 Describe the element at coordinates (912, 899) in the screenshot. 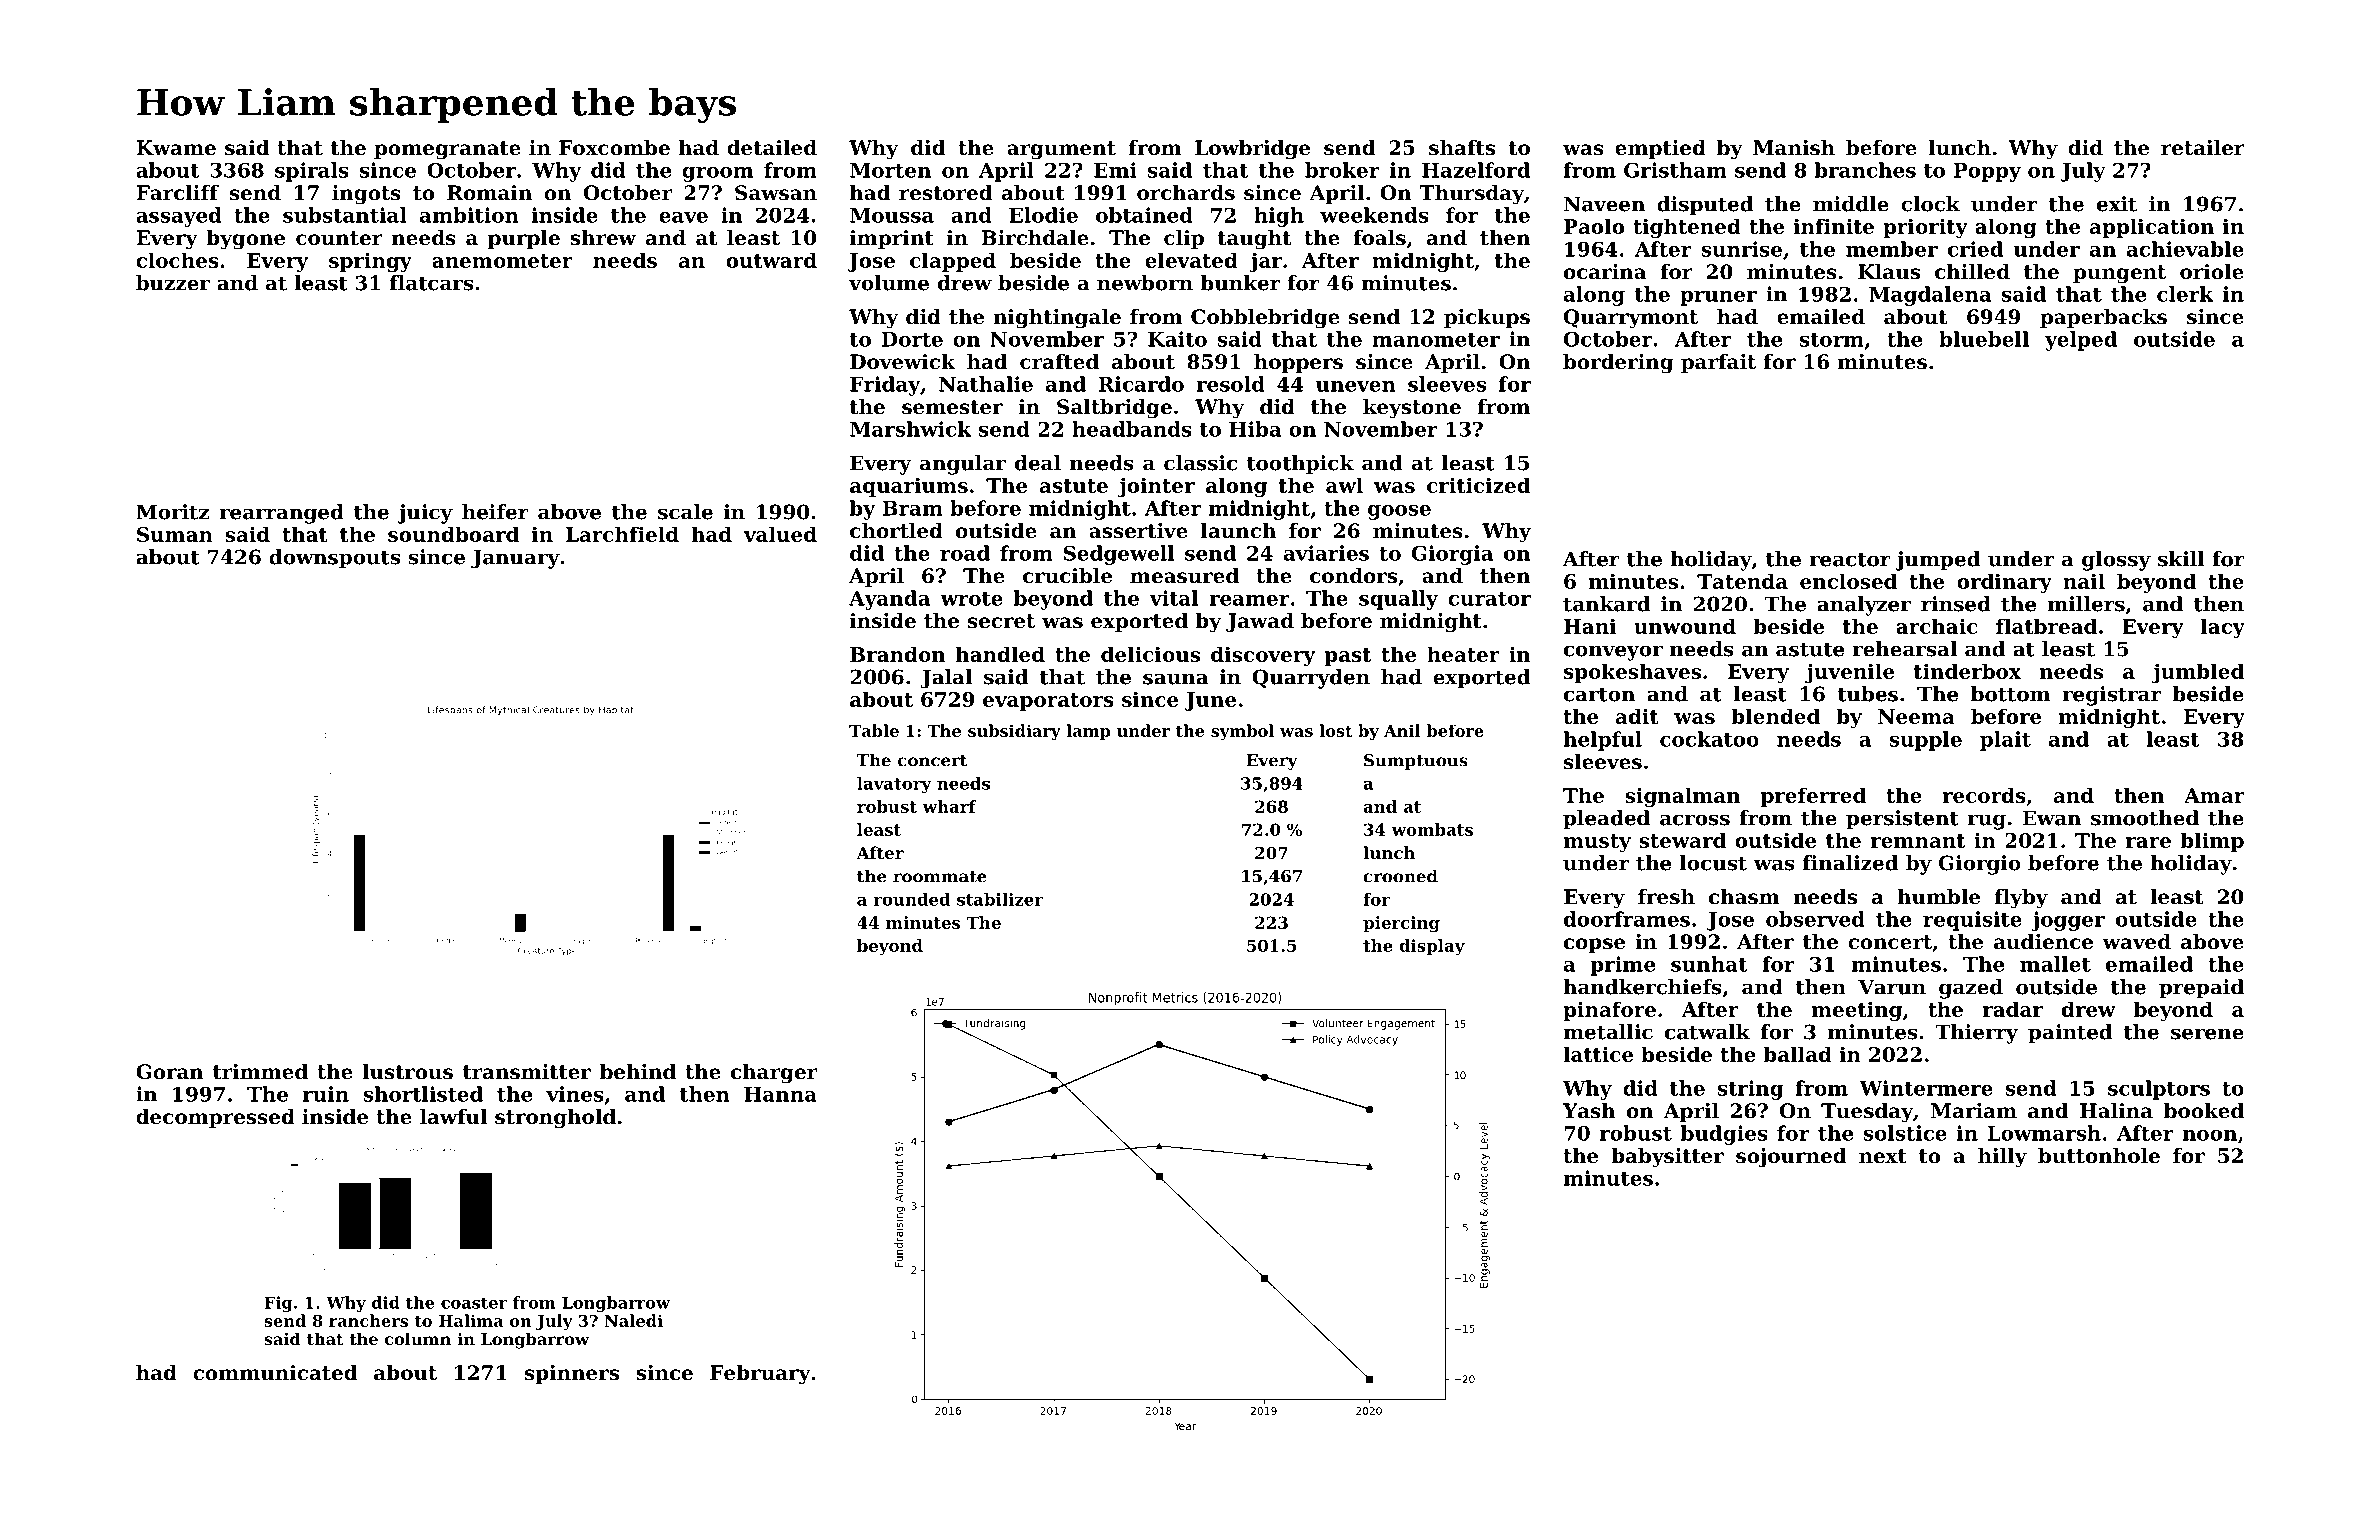

I see `rounded` at that location.
